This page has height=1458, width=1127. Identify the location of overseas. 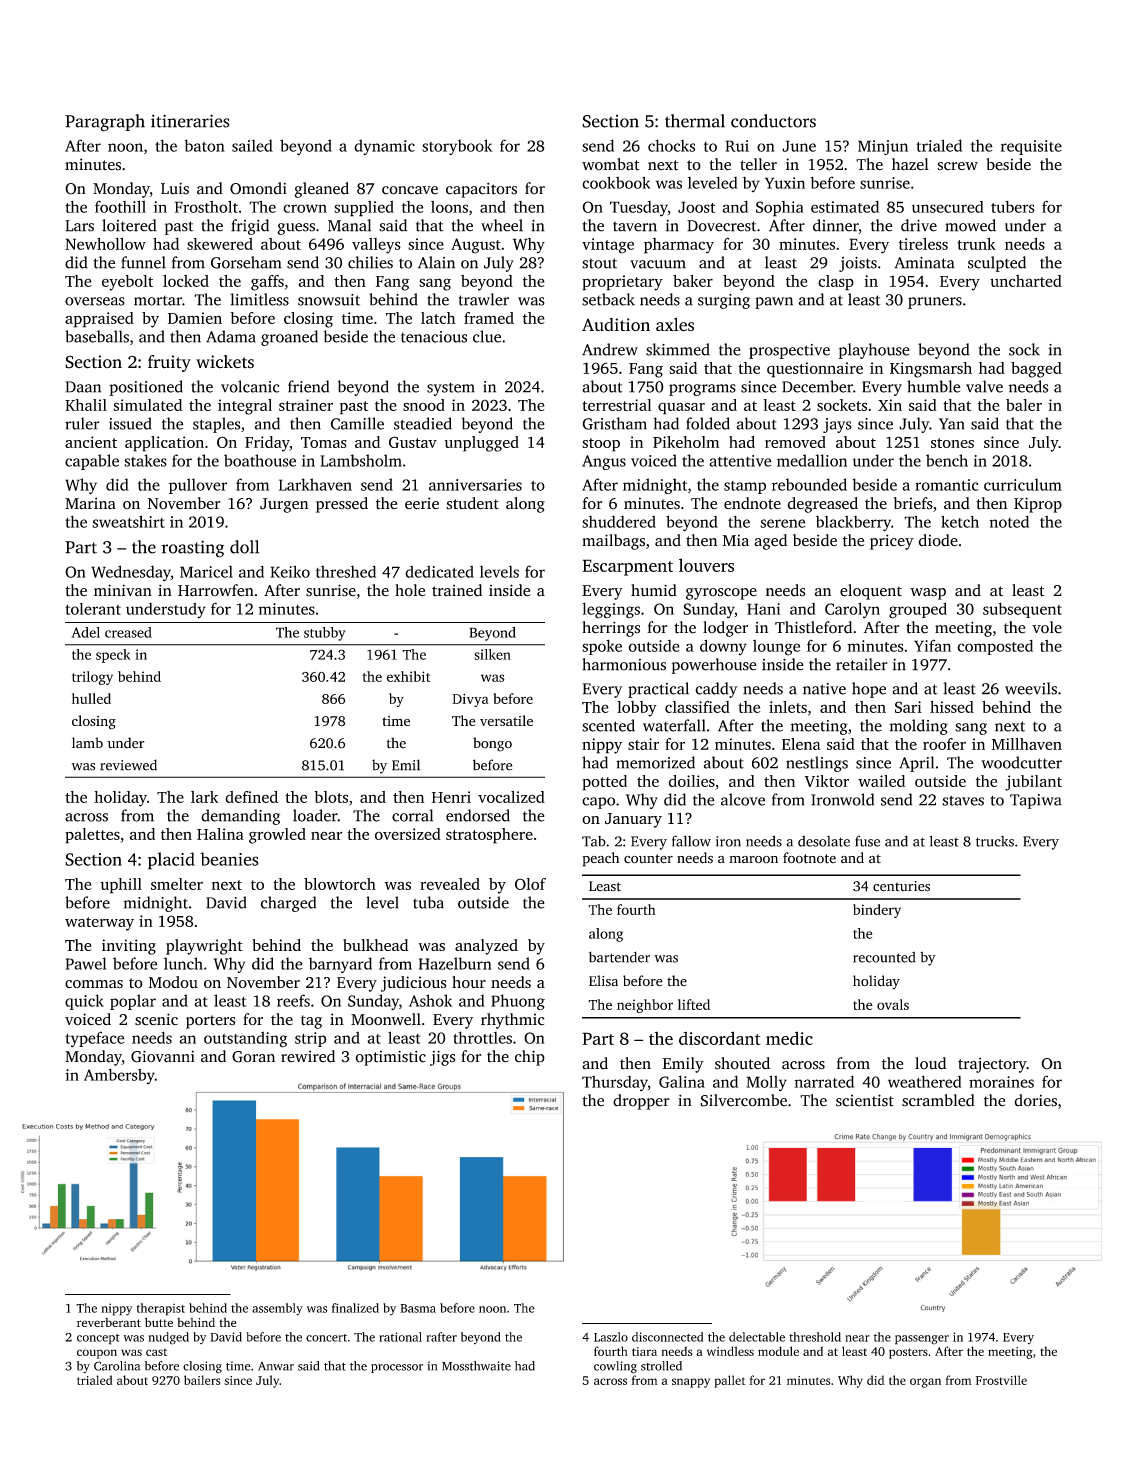
(95, 301).
